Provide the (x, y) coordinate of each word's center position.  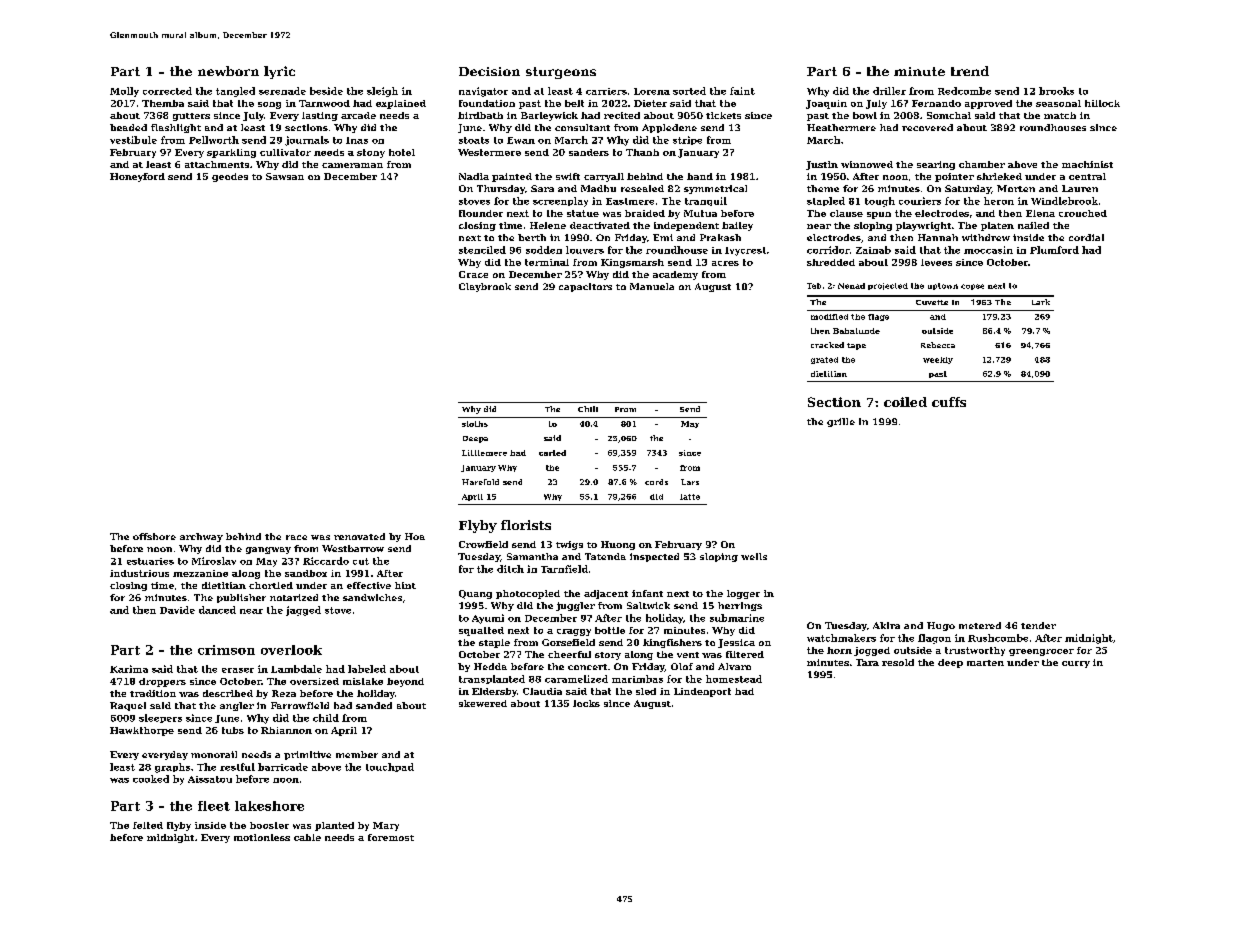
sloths (475, 424)
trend (970, 71)
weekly (938, 360)
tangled (235, 92)
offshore (154, 536)
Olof (682, 666)
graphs (172, 768)
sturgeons (561, 73)
